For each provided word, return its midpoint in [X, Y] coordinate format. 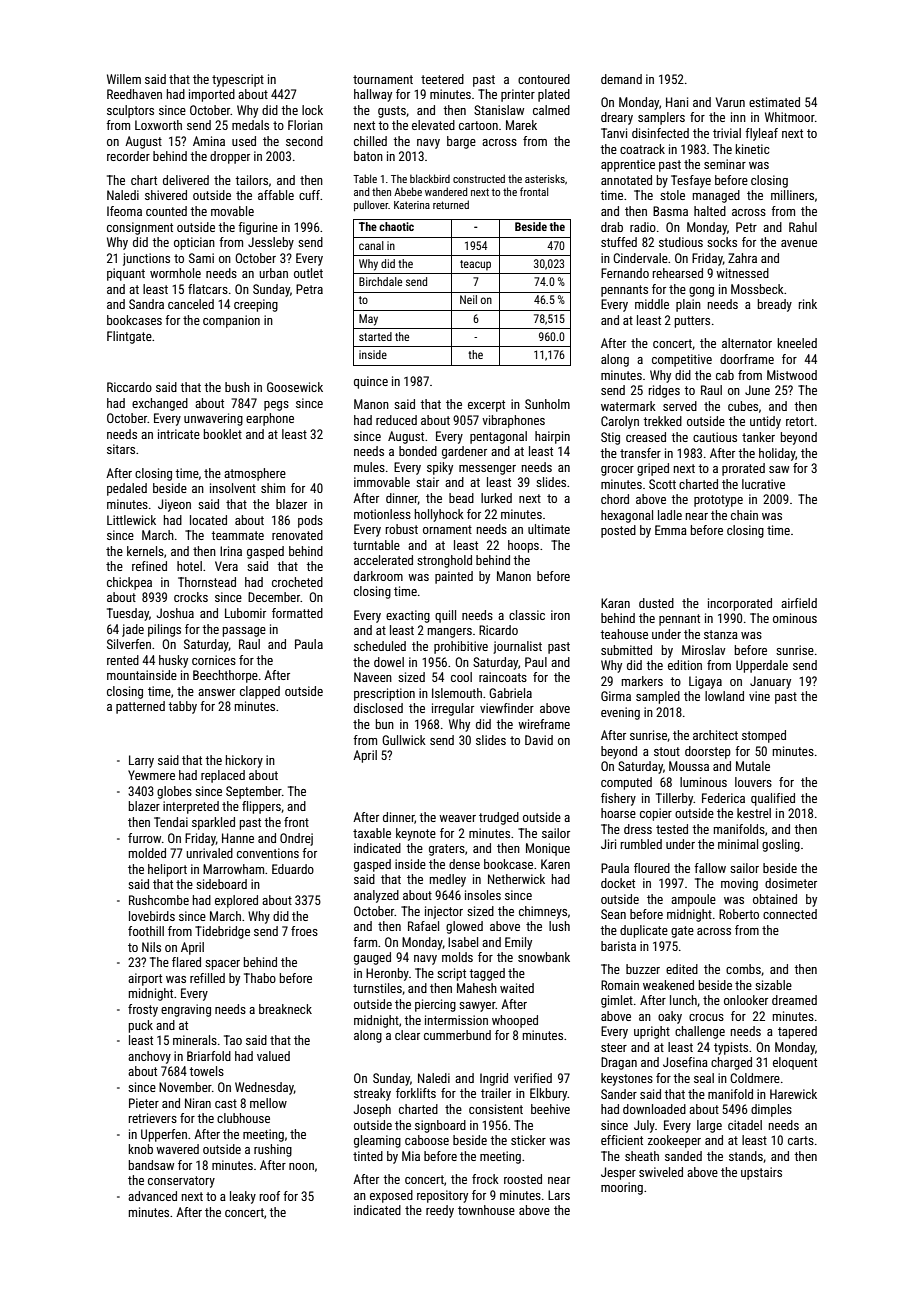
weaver [457, 818]
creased [646, 437]
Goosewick [295, 387]
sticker [528, 1140]
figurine [258, 228]
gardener [464, 452]
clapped [260, 692]
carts [801, 1140]
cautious [715, 437]
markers [642, 681]
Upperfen [164, 1135]
